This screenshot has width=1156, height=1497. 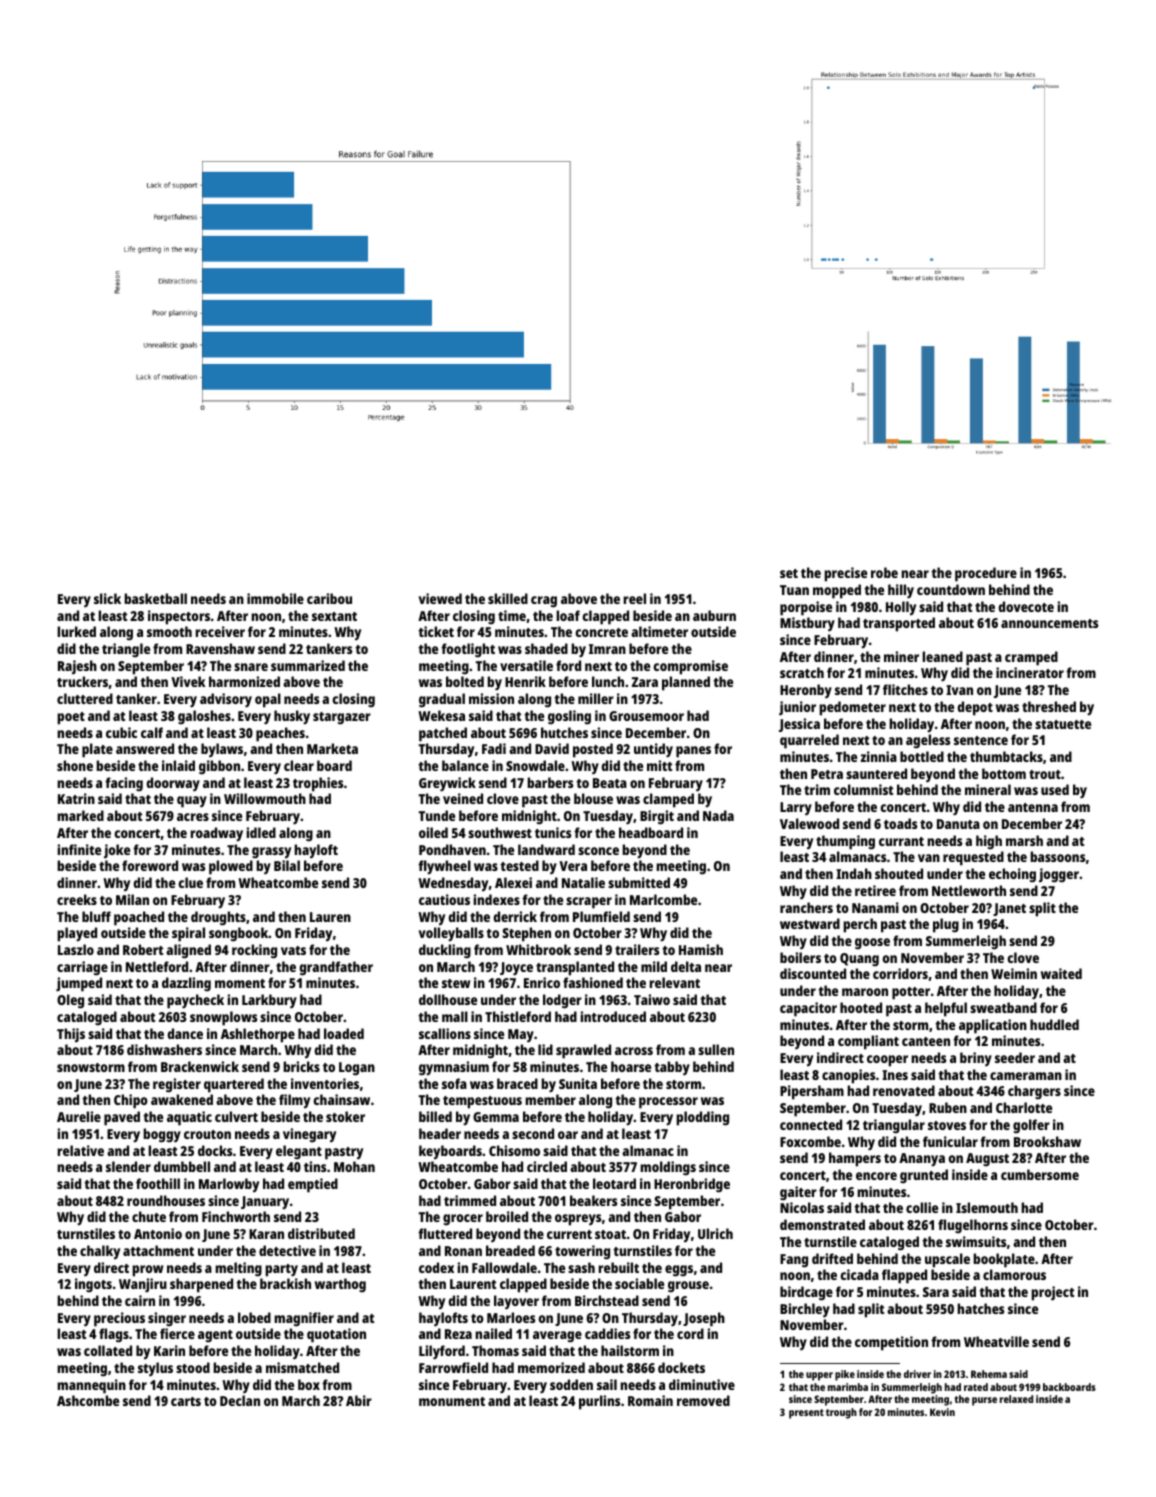 I want to click on Ashcombe, so click(x=88, y=1400).
